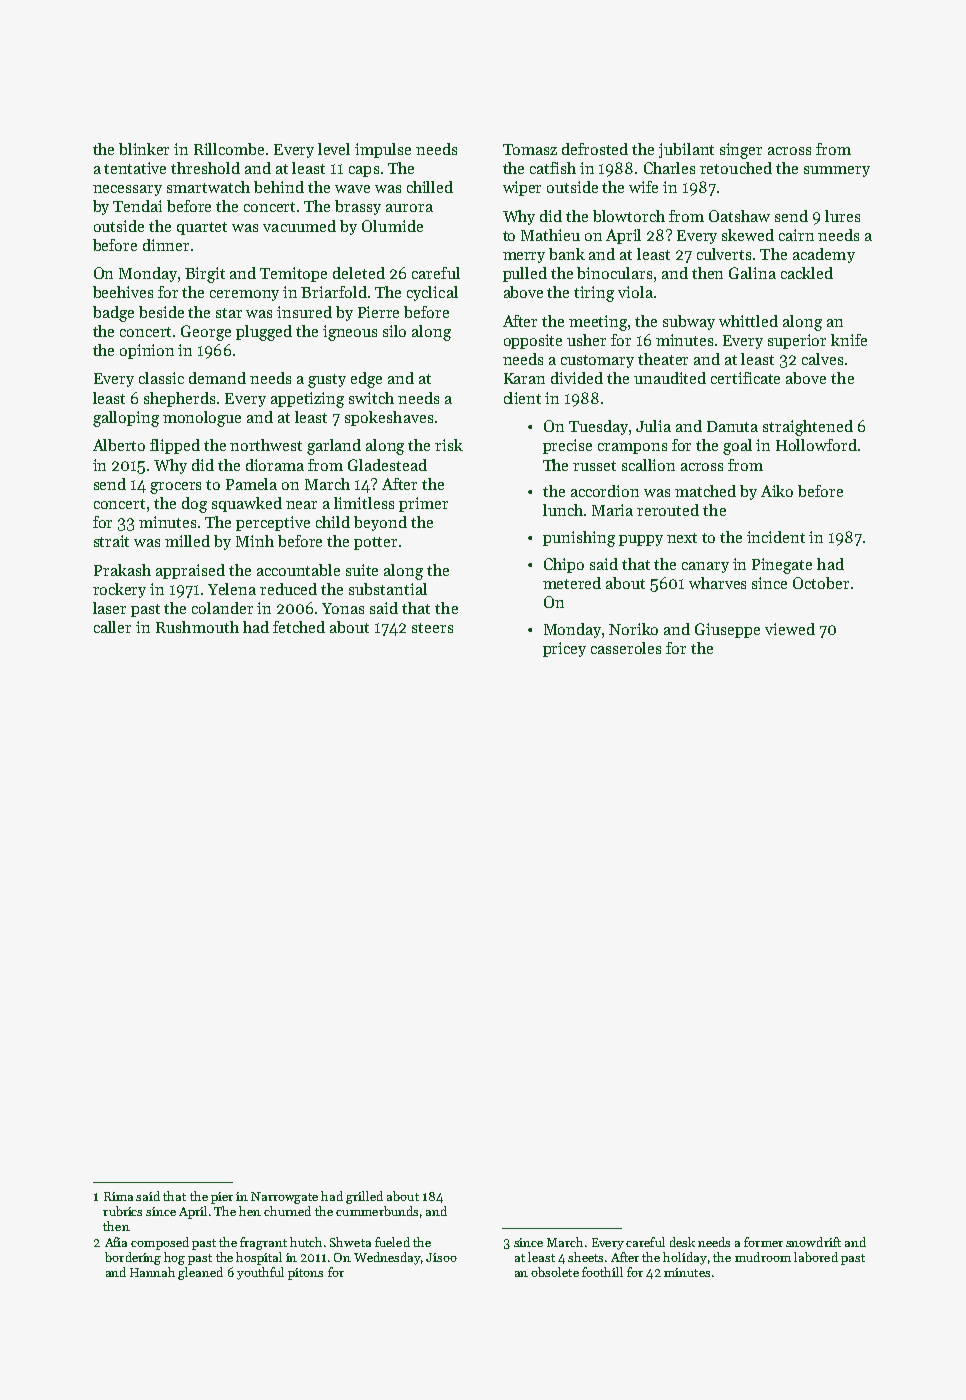 The width and height of the document is (966, 1400). Describe the element at coordinates (305, 1274) in the document. I see `pitons` at that location.
